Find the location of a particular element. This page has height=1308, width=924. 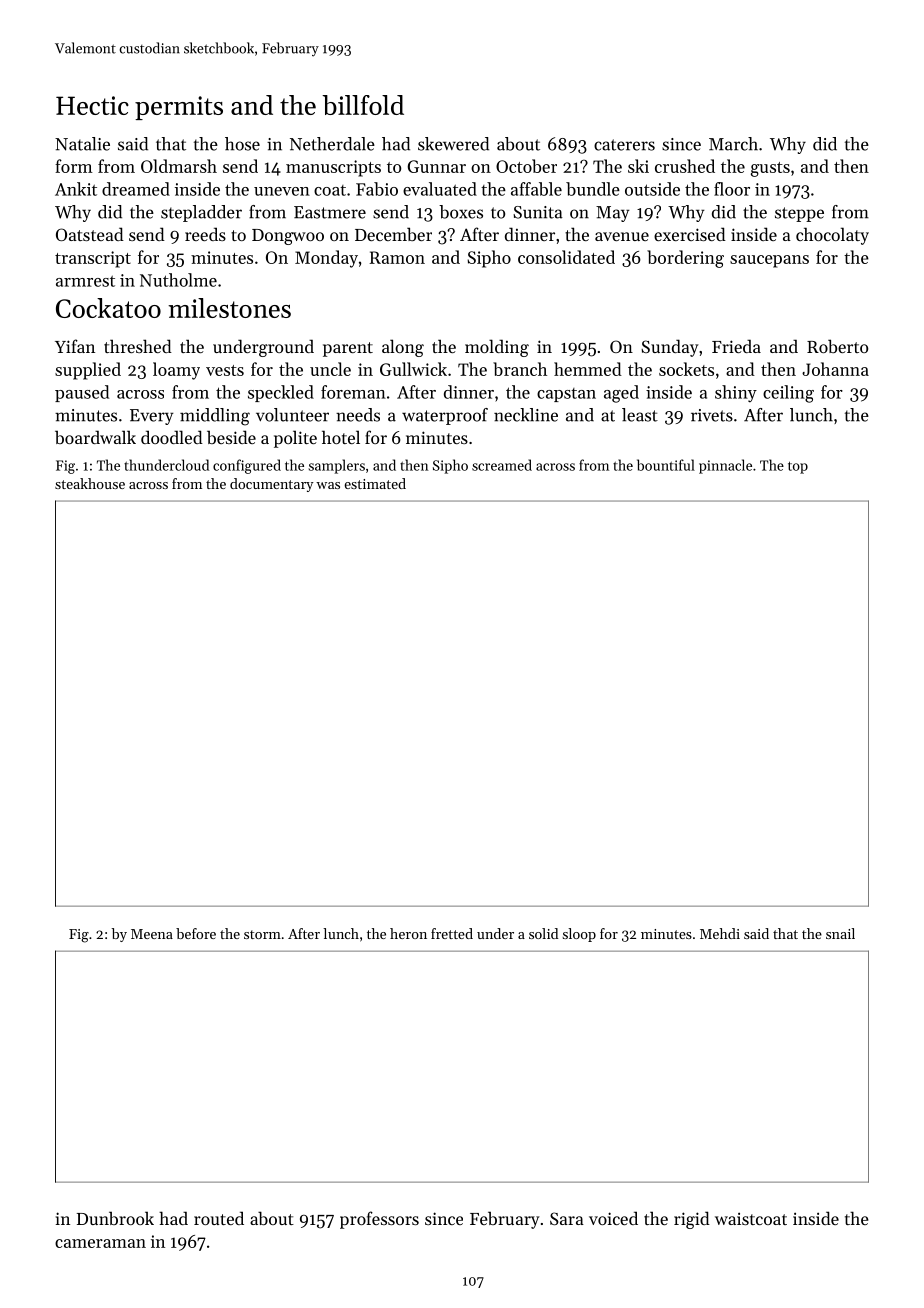

professors is located at coordinates (379, 1220).
